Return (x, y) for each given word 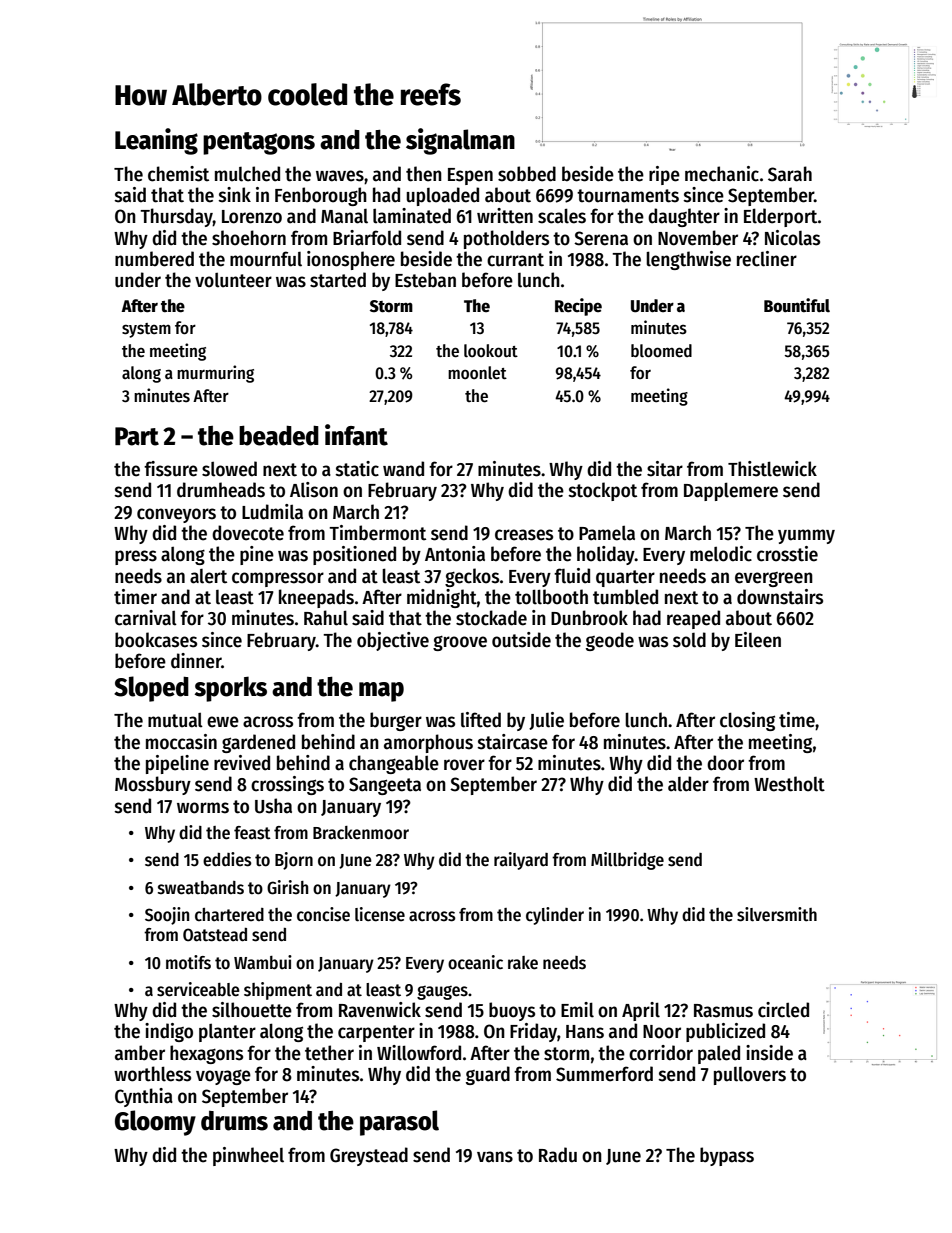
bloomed (661, 351)
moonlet (477, 373)
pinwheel (248, 1156)
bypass (727, 1156)
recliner (767, 259)
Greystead (369, 1156)
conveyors (176, 515)
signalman (460, 141)
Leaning (156, 141)
